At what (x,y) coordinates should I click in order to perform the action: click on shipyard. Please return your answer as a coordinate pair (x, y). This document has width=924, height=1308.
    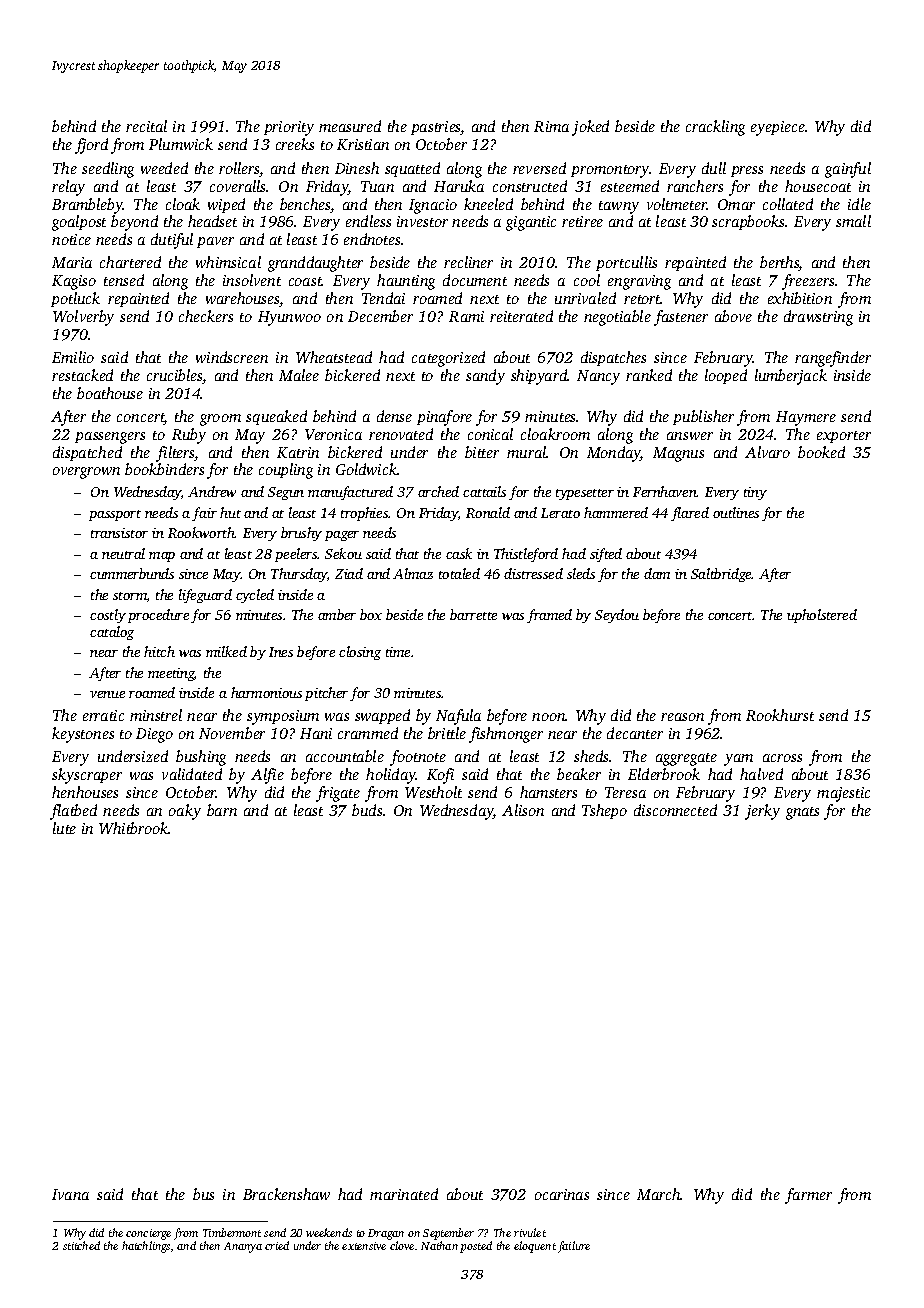
    Looking at the image, I should click on (539, 377).
